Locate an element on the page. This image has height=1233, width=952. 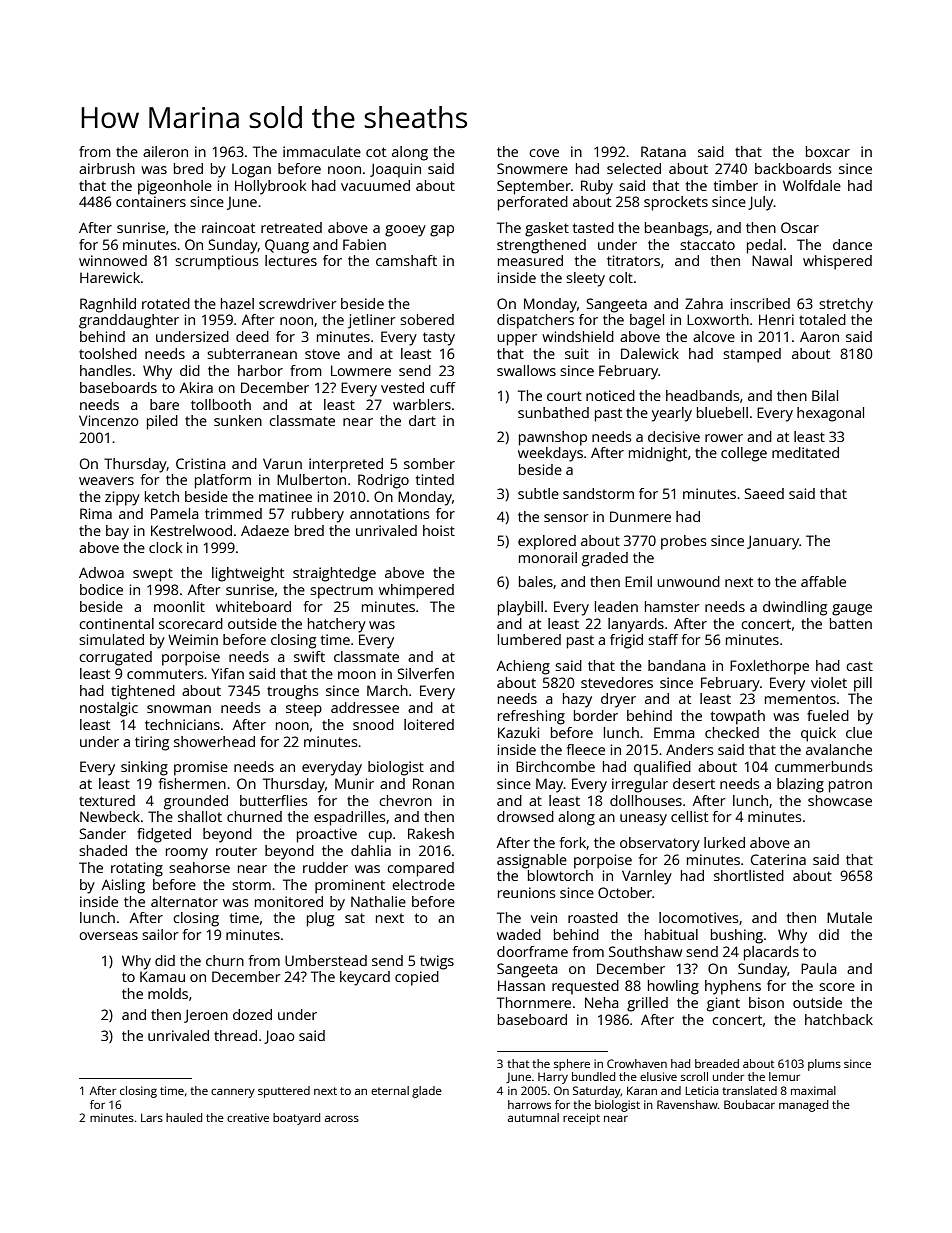
tasty is located at coordinates (439, 339).
